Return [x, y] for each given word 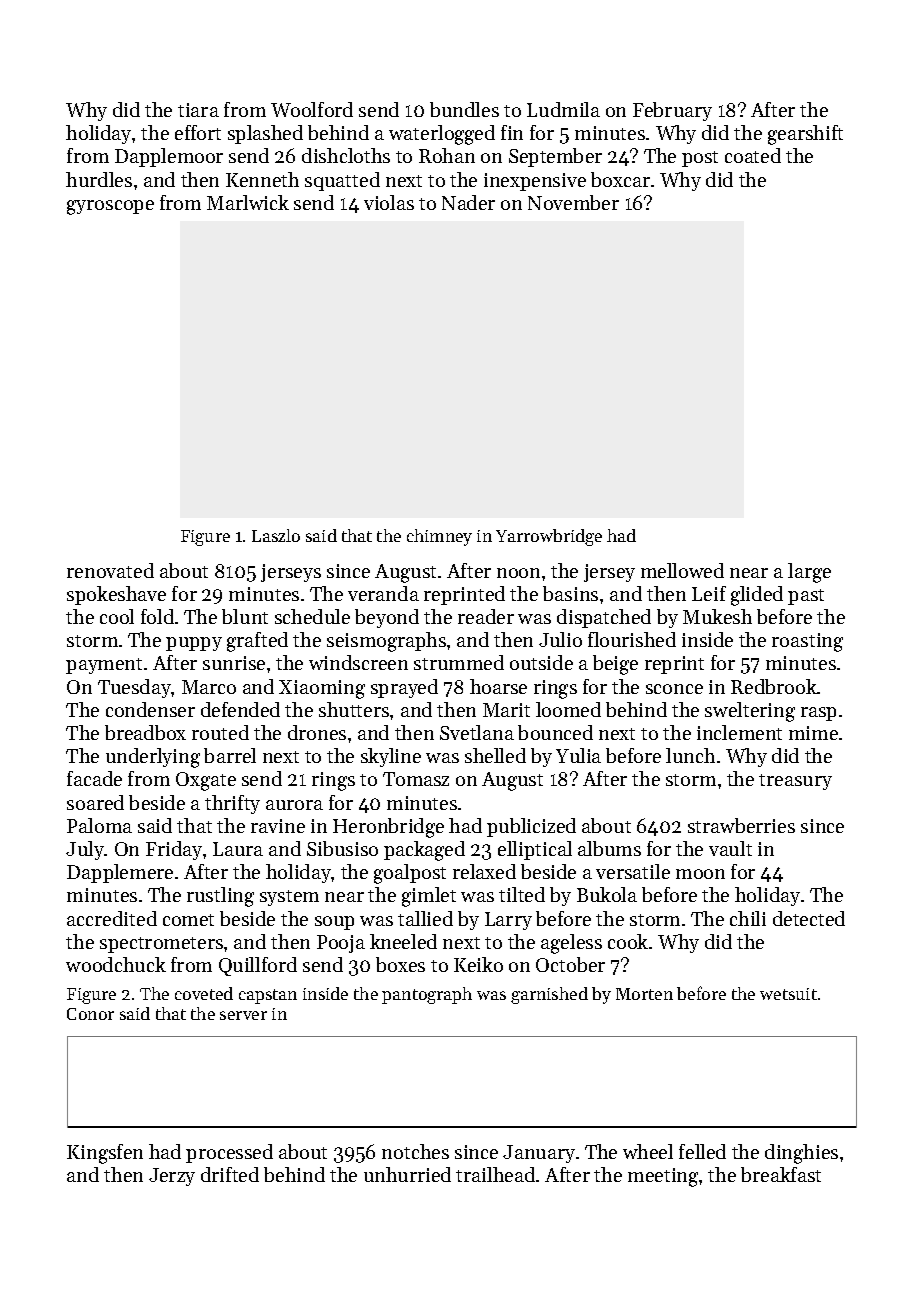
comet [188, 920]
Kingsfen [105, 1154]
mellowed [682, 570]
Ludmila [563, 109]
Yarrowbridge [549, 537]
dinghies [801, 1154]
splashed [265, 134]
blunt [245, 616]
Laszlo [276, 535]
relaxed [484, 871]
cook [628, 941]
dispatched [604, 618]
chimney [439, 537]
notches [415, 1151]
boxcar [620, 179]
